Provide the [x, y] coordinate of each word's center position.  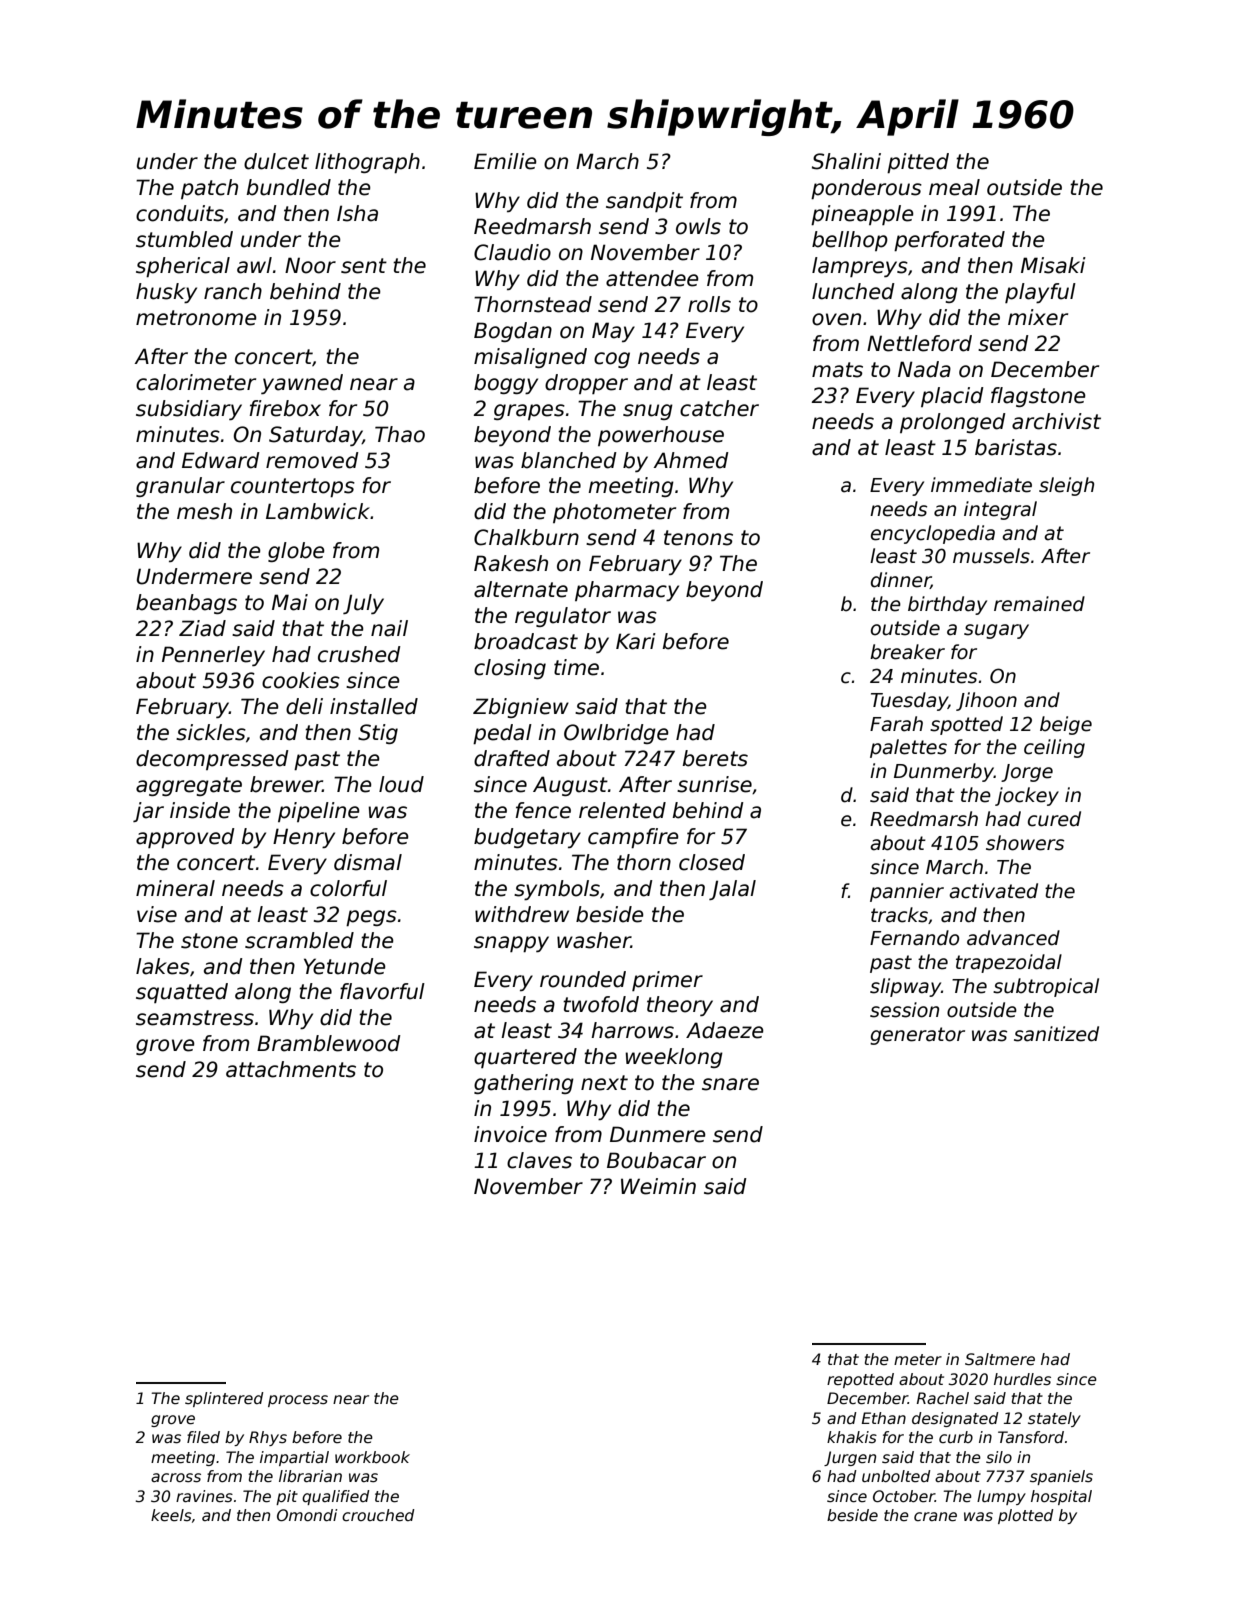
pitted [918, 163]
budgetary [527, 838]
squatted [182, 993]
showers [1025, 843]
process [298, 1401]
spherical [183, 267]
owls [698, 226]
